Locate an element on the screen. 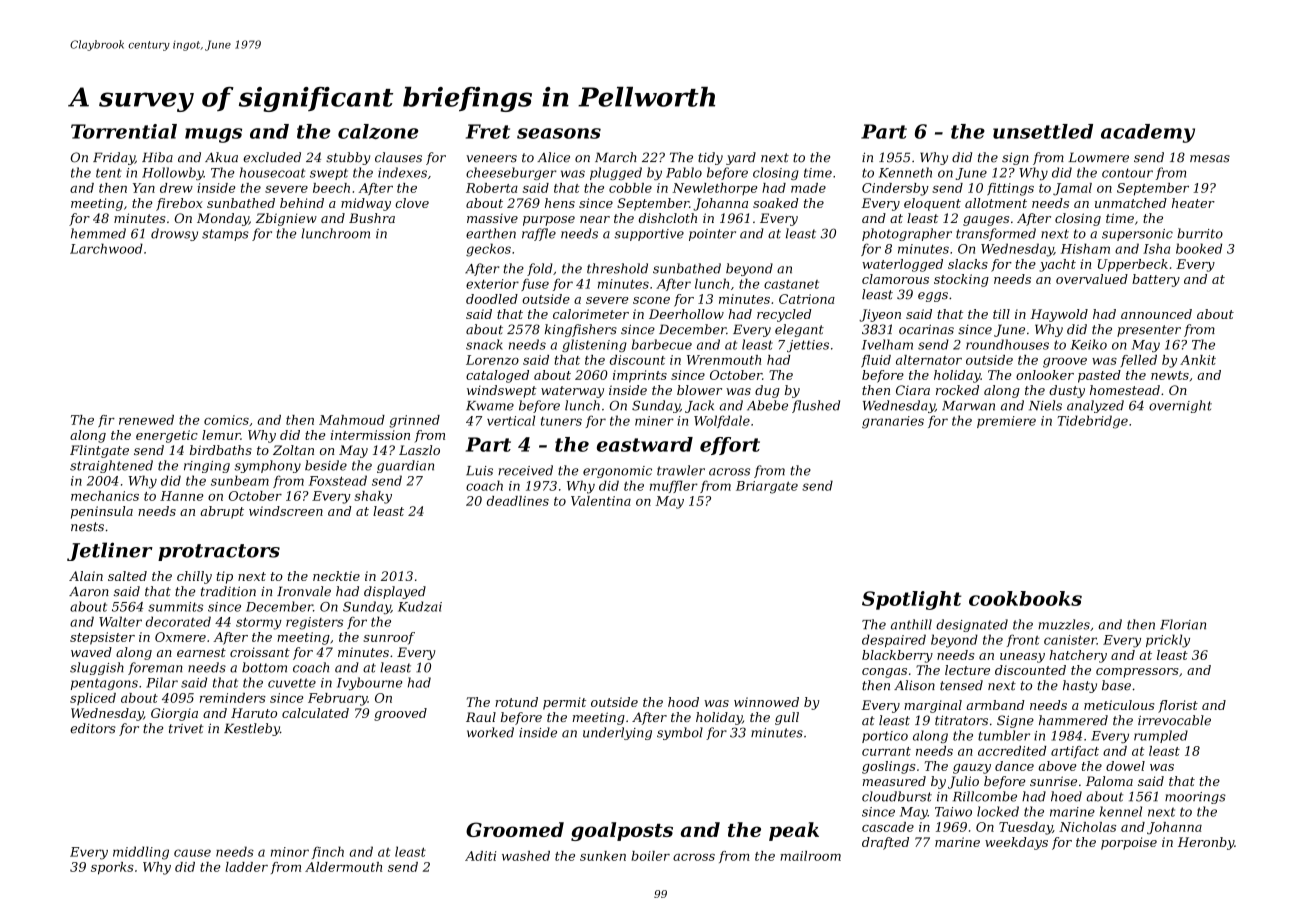  seasons is located at coordinates (559, 133).
